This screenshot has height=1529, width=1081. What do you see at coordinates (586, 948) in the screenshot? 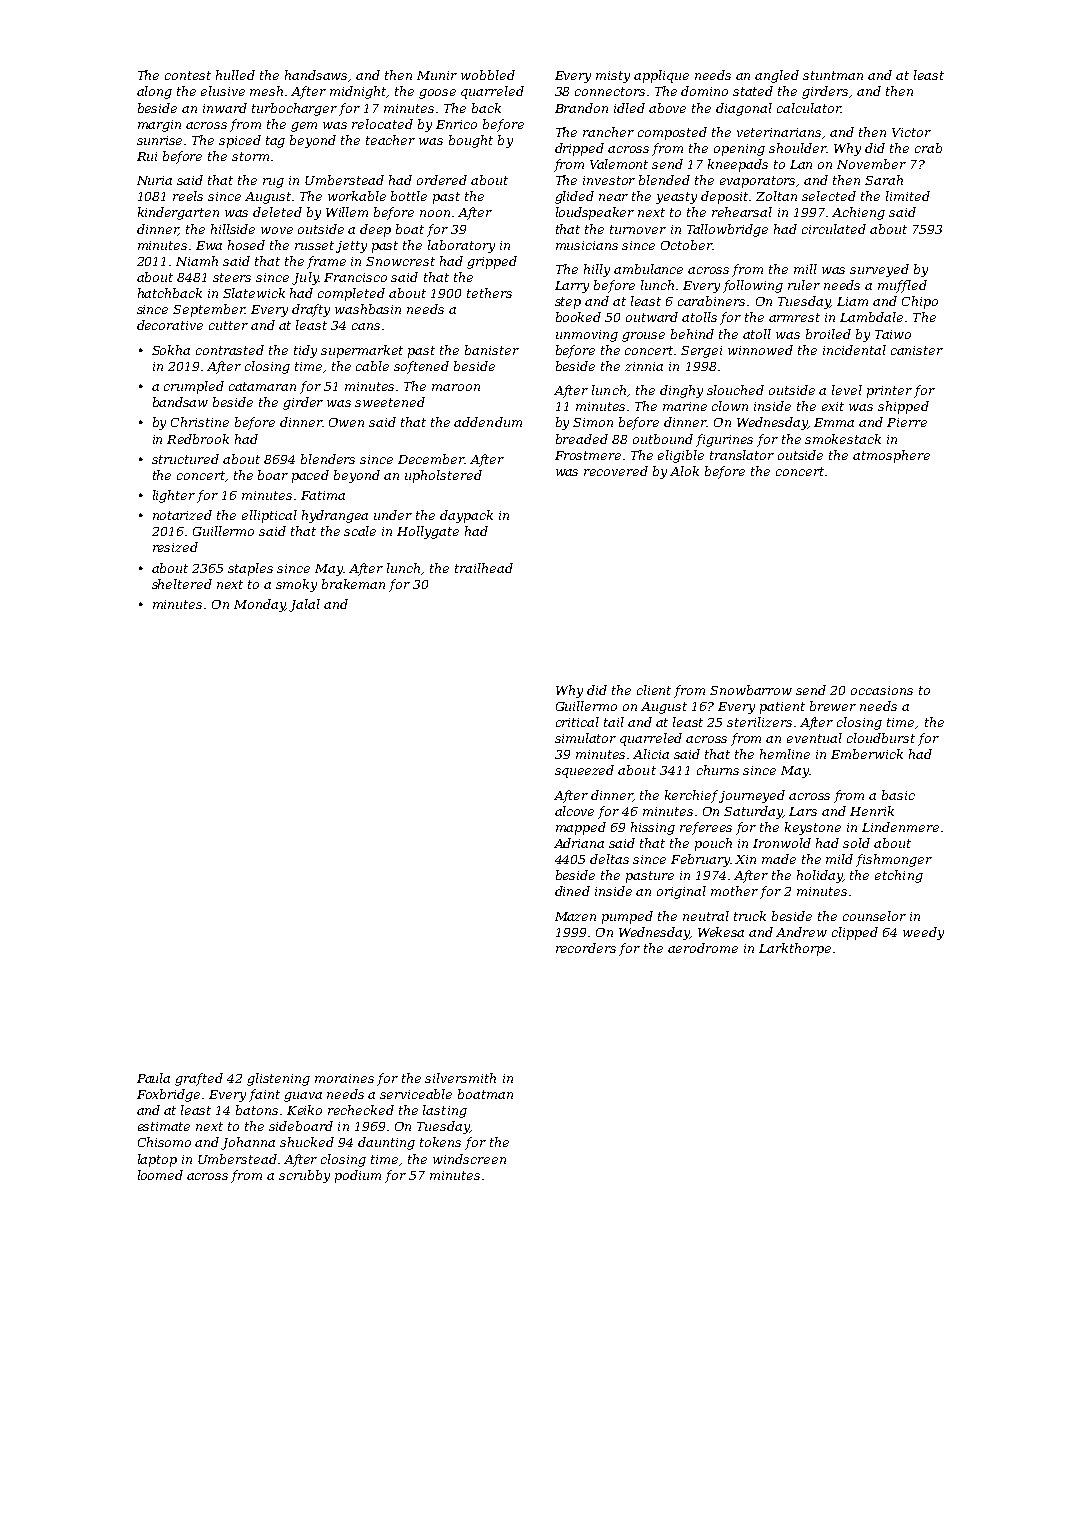
I see `recorders` at bounding box center [586, 948].
